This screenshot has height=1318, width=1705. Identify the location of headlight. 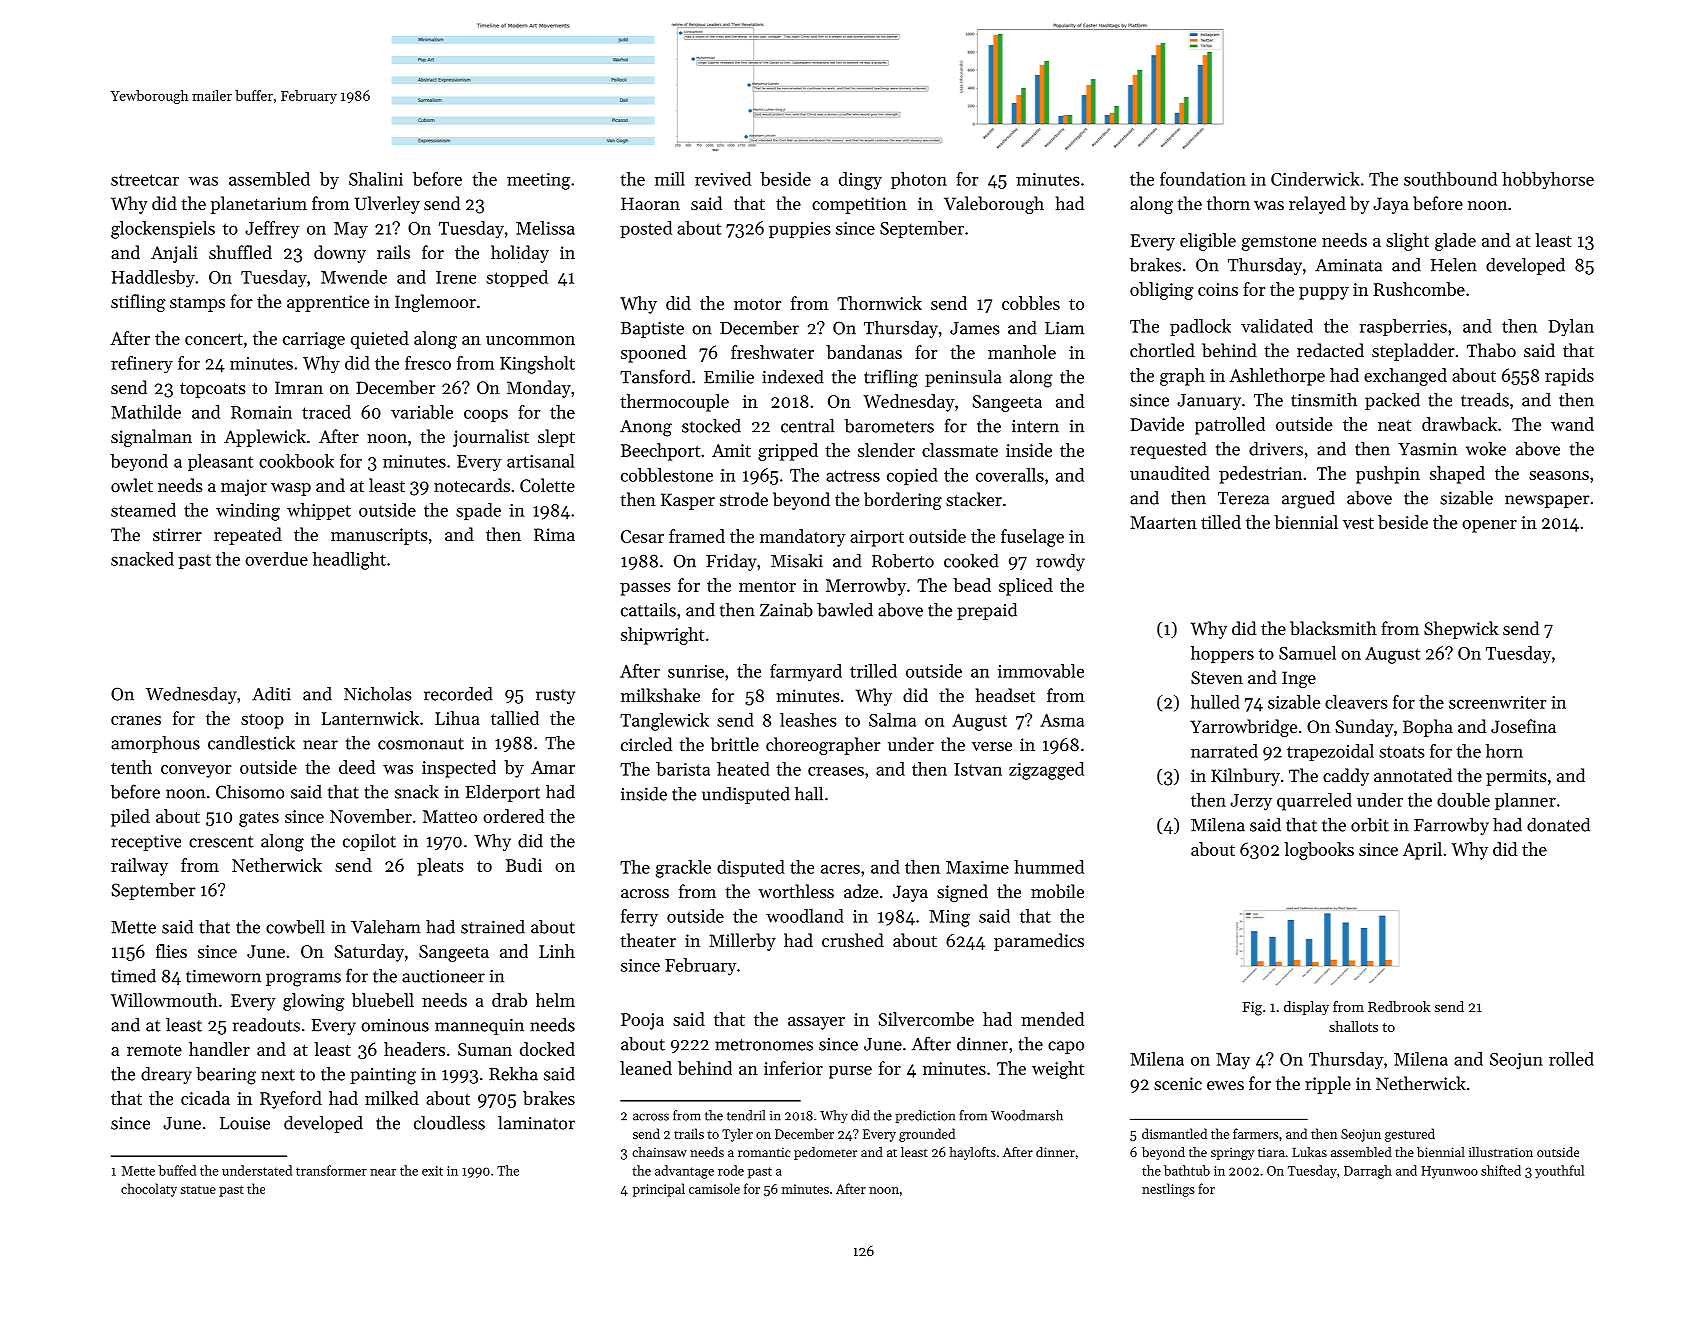
(349, 561).
